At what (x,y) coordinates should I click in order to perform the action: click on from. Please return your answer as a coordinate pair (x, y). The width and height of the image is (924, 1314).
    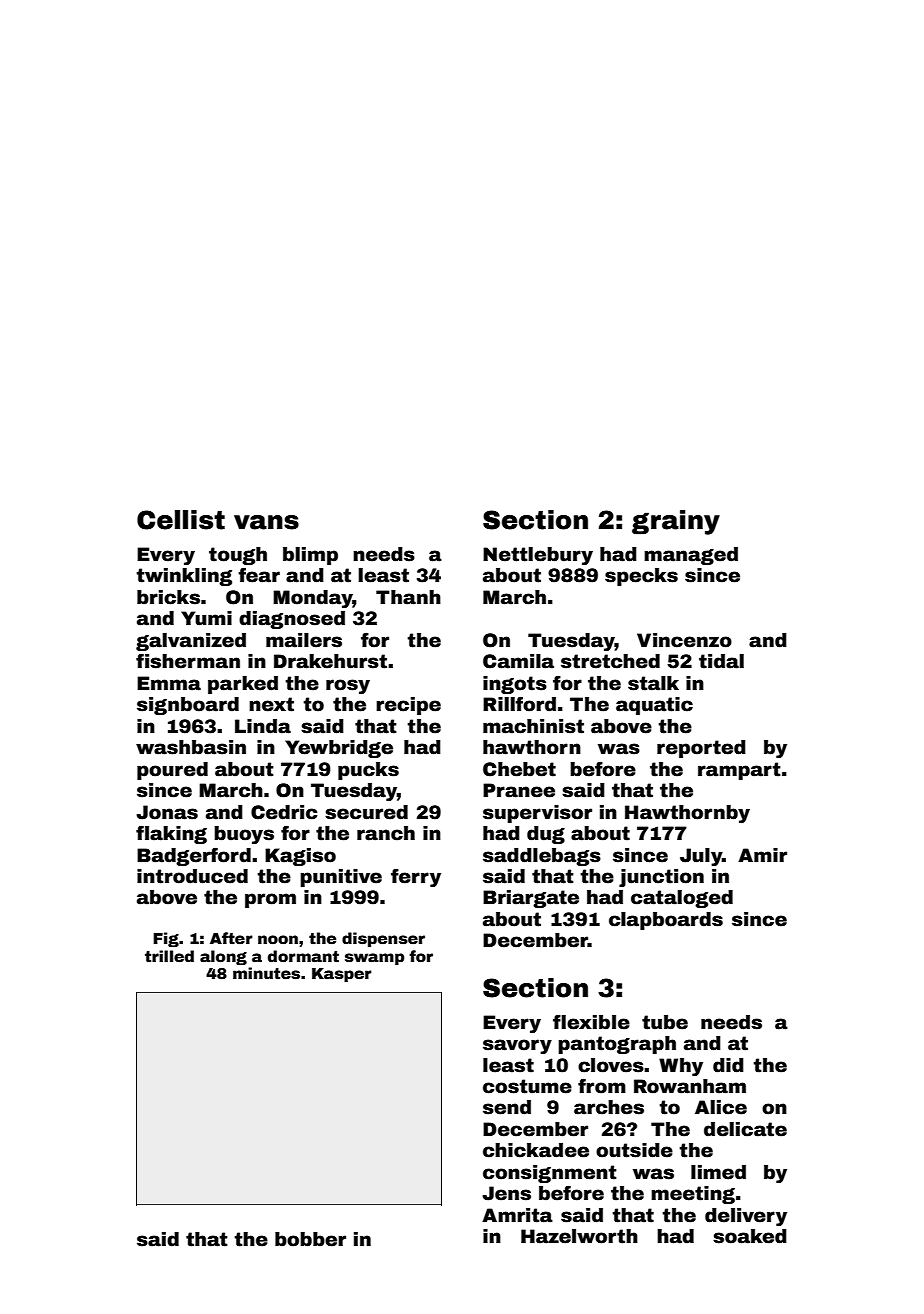
    Looking at the image, I should click on (602, 1086).
